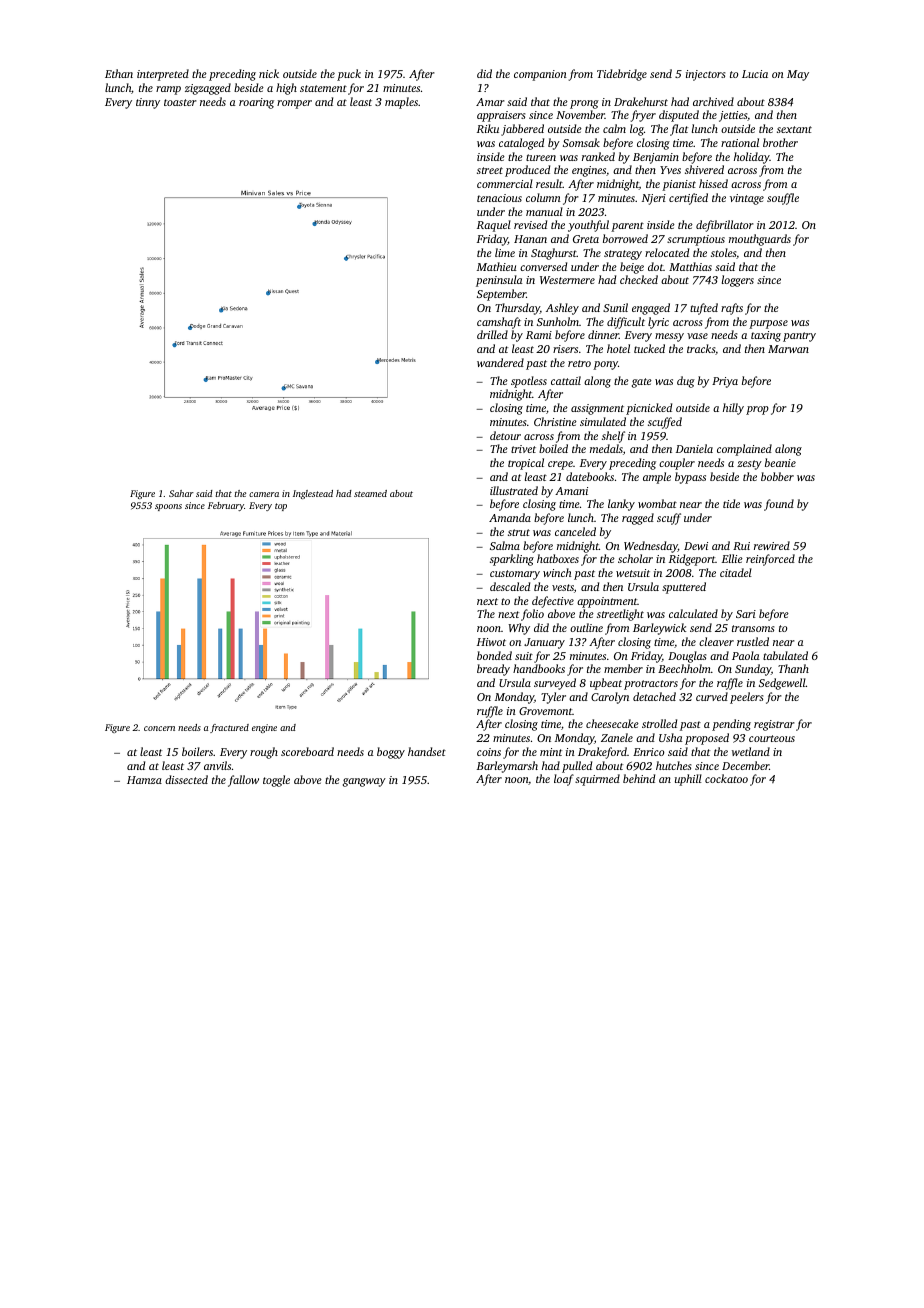 The image size is (924, 1308). Describe the element at coordinates (705, 75) in the page. I see `injectors` at that location.
